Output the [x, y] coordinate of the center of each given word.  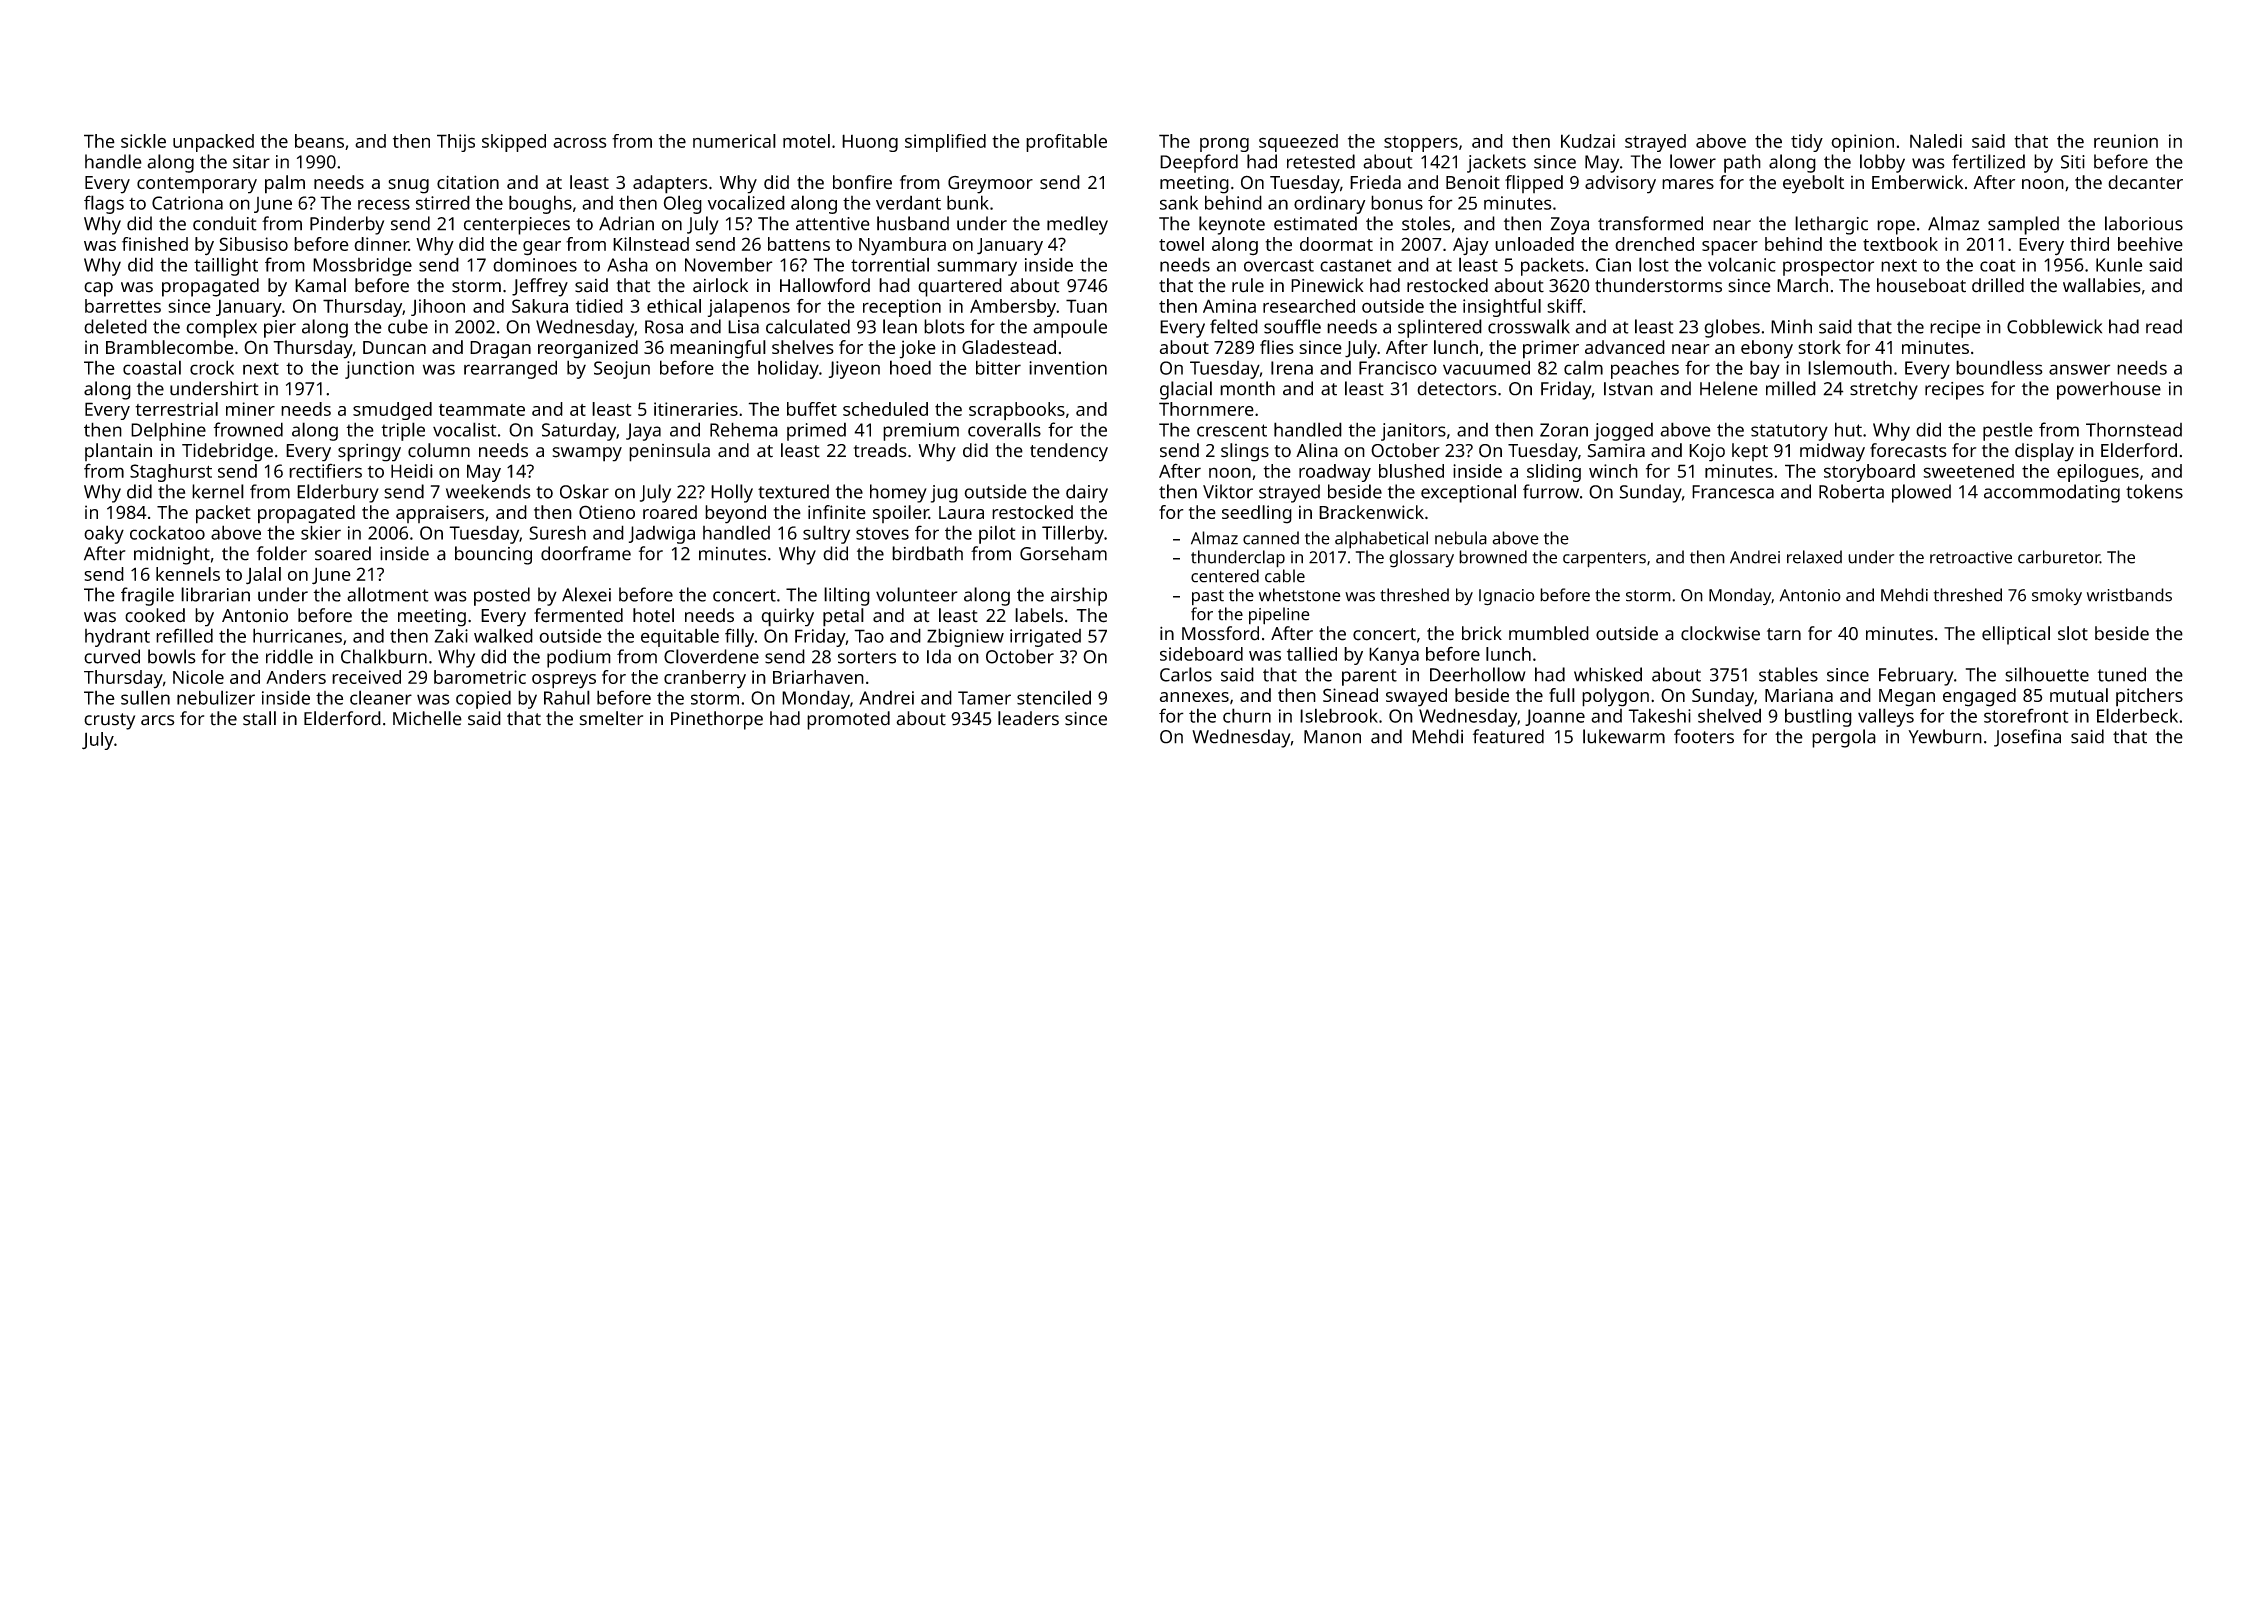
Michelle [427, 718]
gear [542, 248]
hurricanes [297, 635]
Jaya [643, 432]
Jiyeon [854, 370]
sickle [143, 141]
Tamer [984, 698]
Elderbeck [2137, 715]
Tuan [1086, 306]
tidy [1807, 143]
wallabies [2102, 285]
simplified [945, 143]
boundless [1999, 367]
